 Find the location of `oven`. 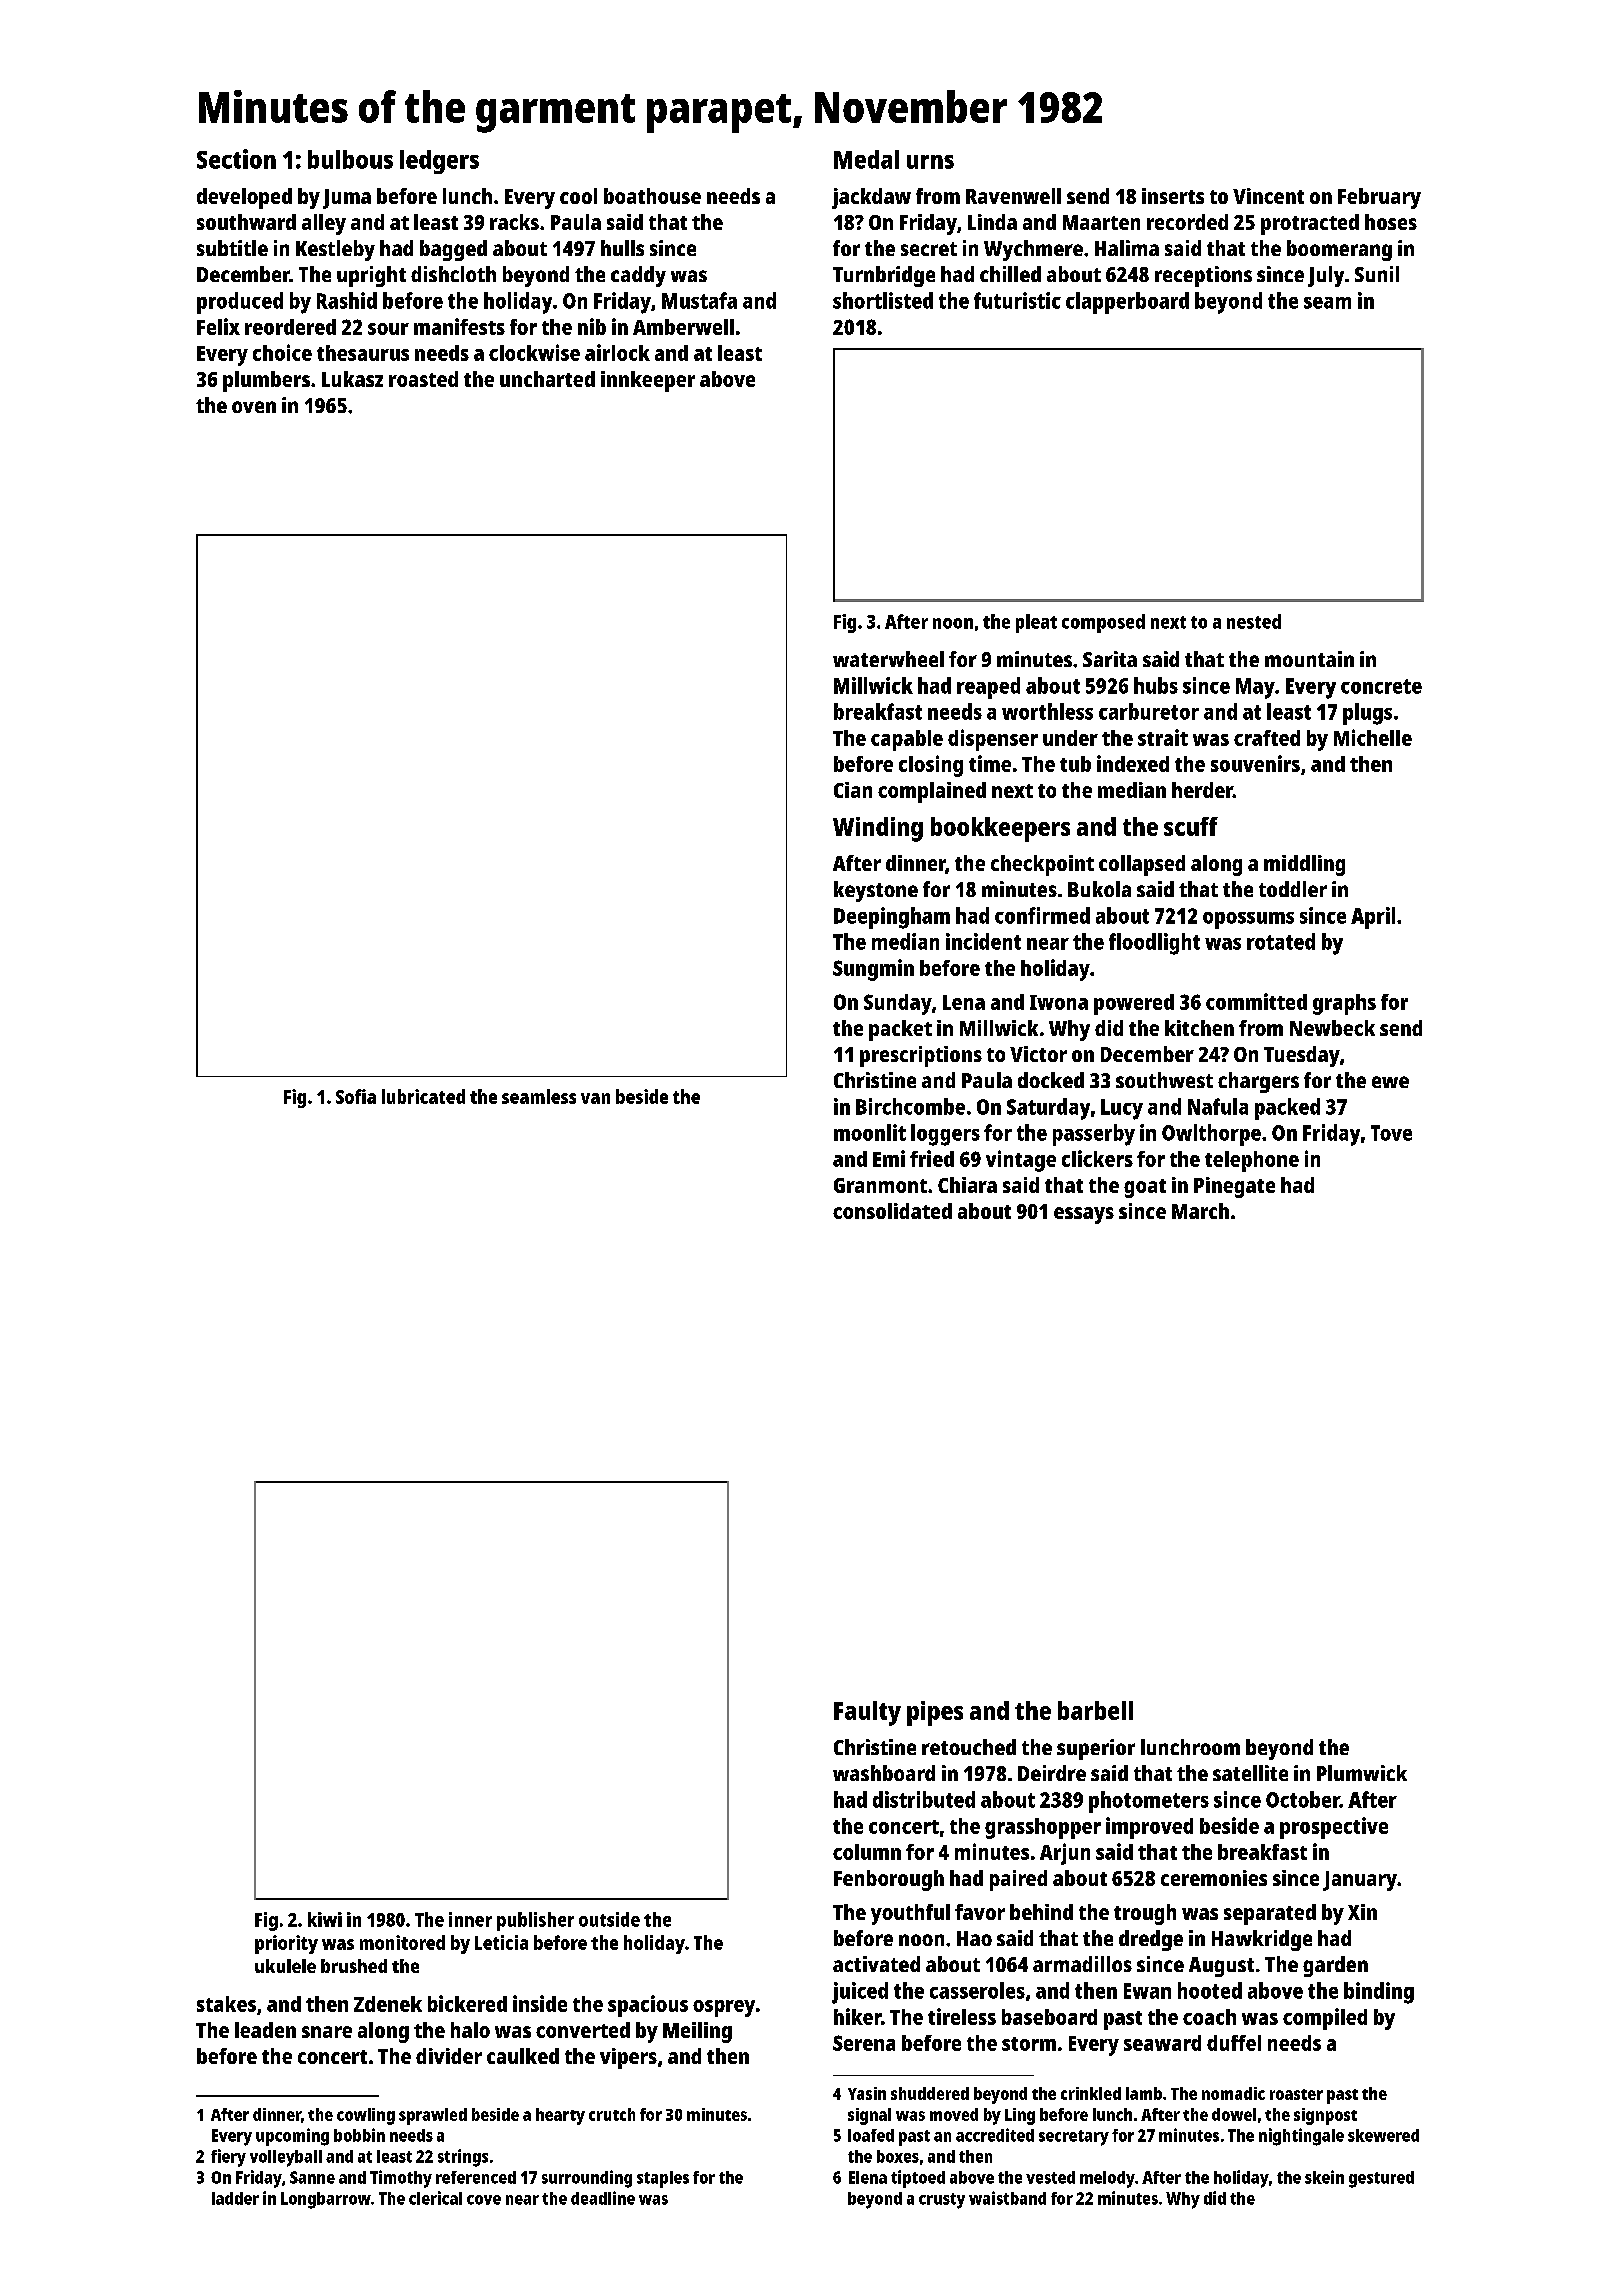

oven is located at coordinates (254, 407).
